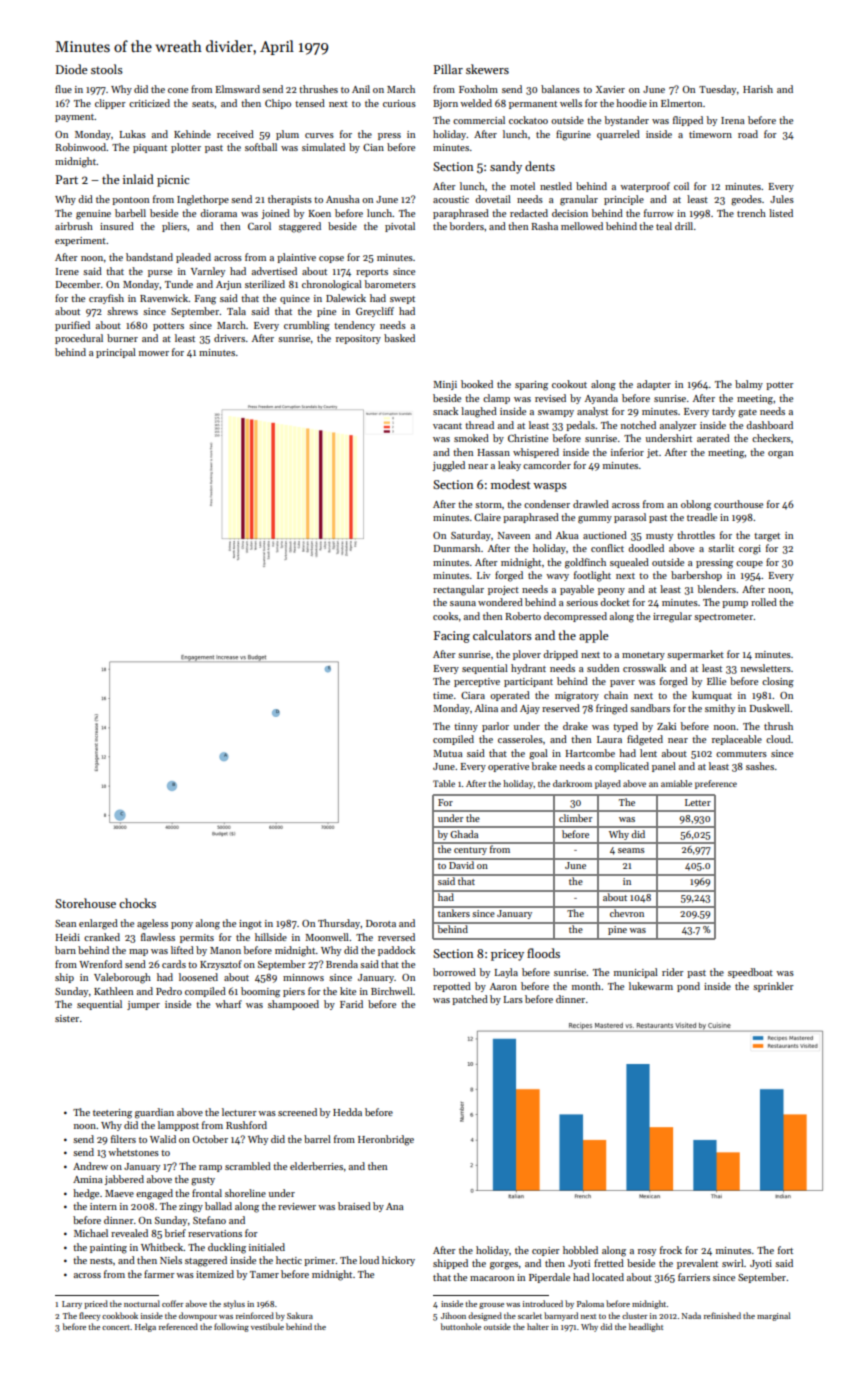  Describe the element at coordinates (785, 1250) in the page. I see `fort` at that location.
